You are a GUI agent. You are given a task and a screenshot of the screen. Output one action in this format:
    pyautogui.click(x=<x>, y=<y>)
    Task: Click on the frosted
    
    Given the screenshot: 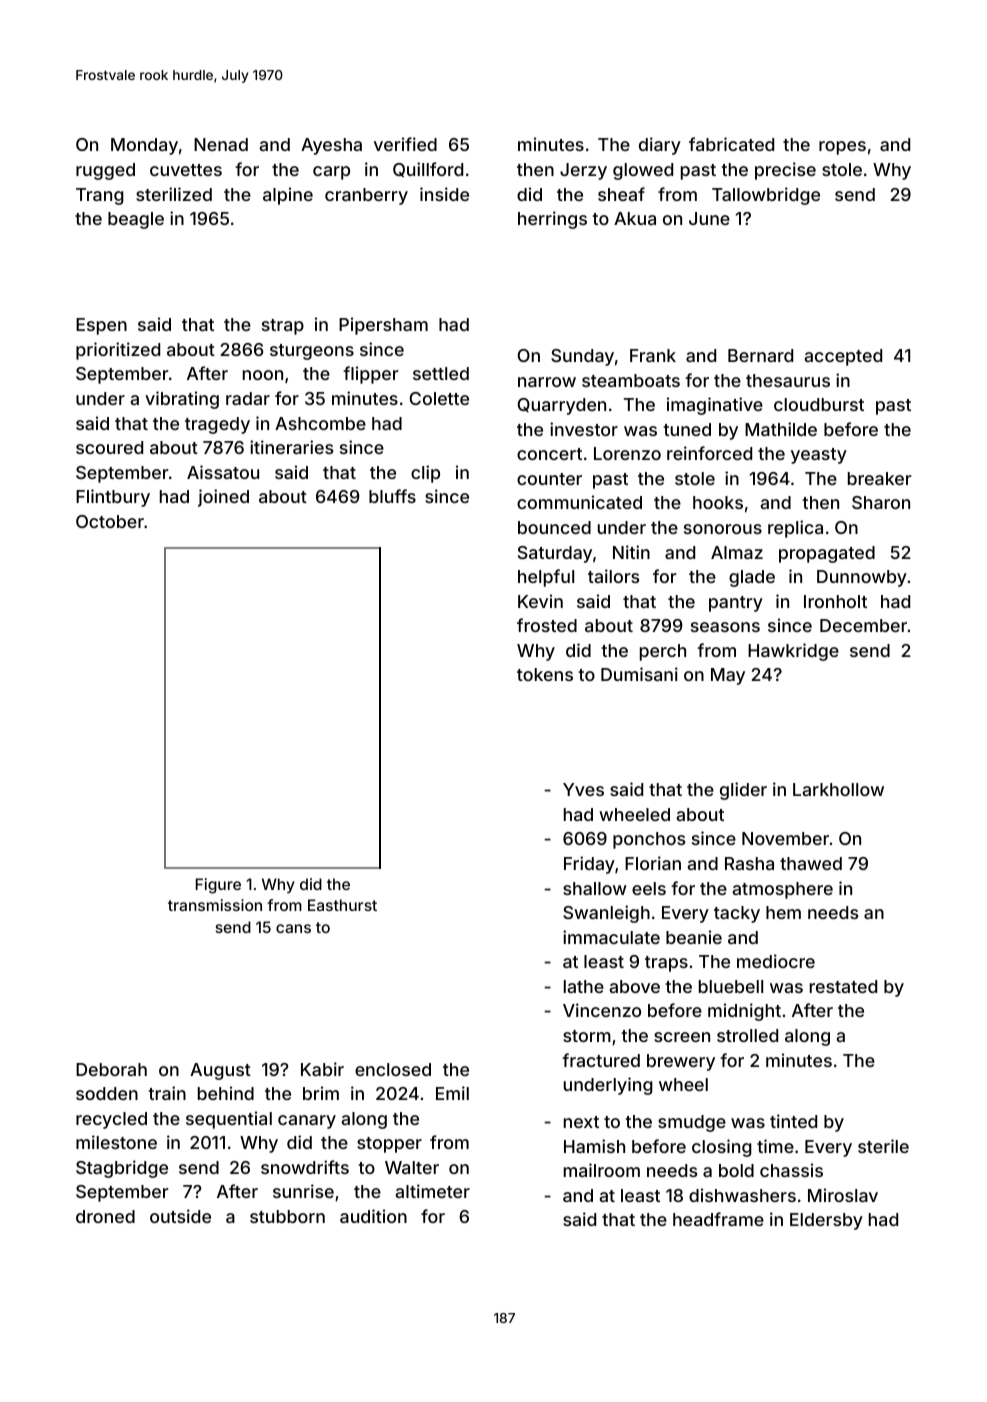 What is the action you would take?
    pyautogui.click(x=547, y=625)
